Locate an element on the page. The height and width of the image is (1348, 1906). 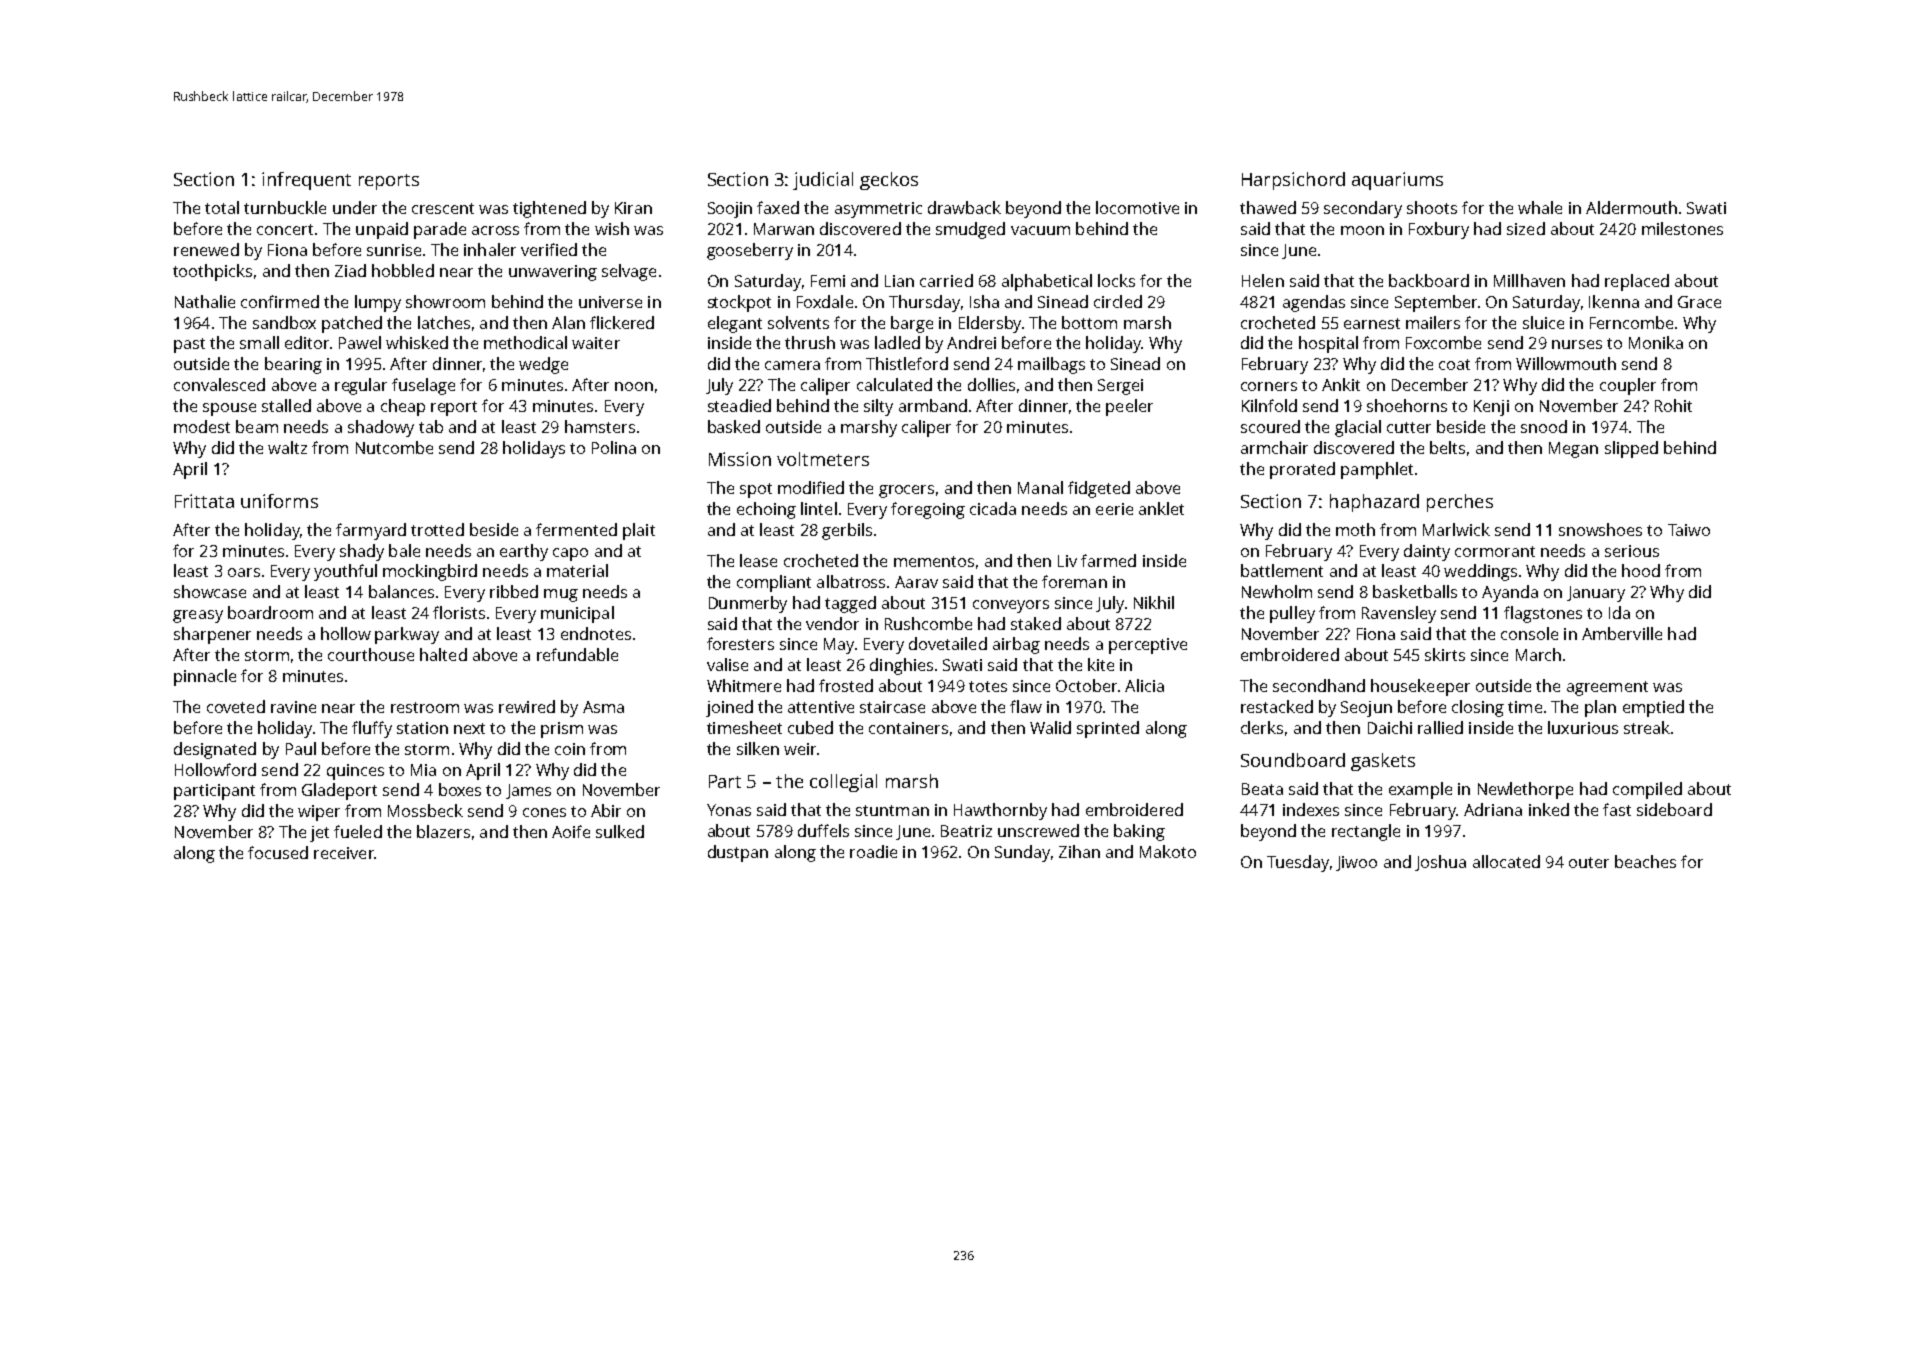
steadied is located at coordinates (739, 405).
